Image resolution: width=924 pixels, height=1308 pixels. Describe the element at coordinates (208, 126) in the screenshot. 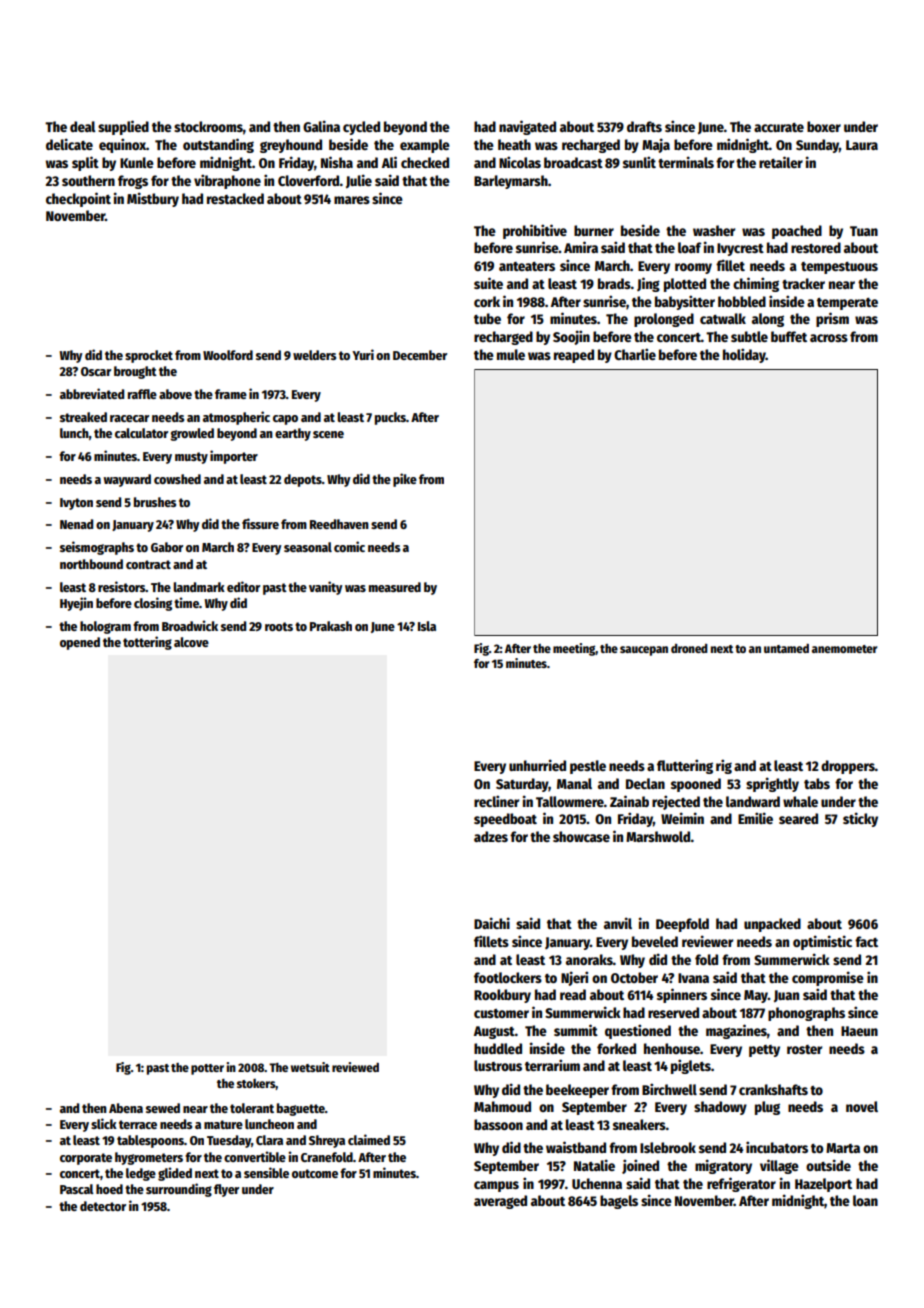

I see `stockrooms` at that location.
